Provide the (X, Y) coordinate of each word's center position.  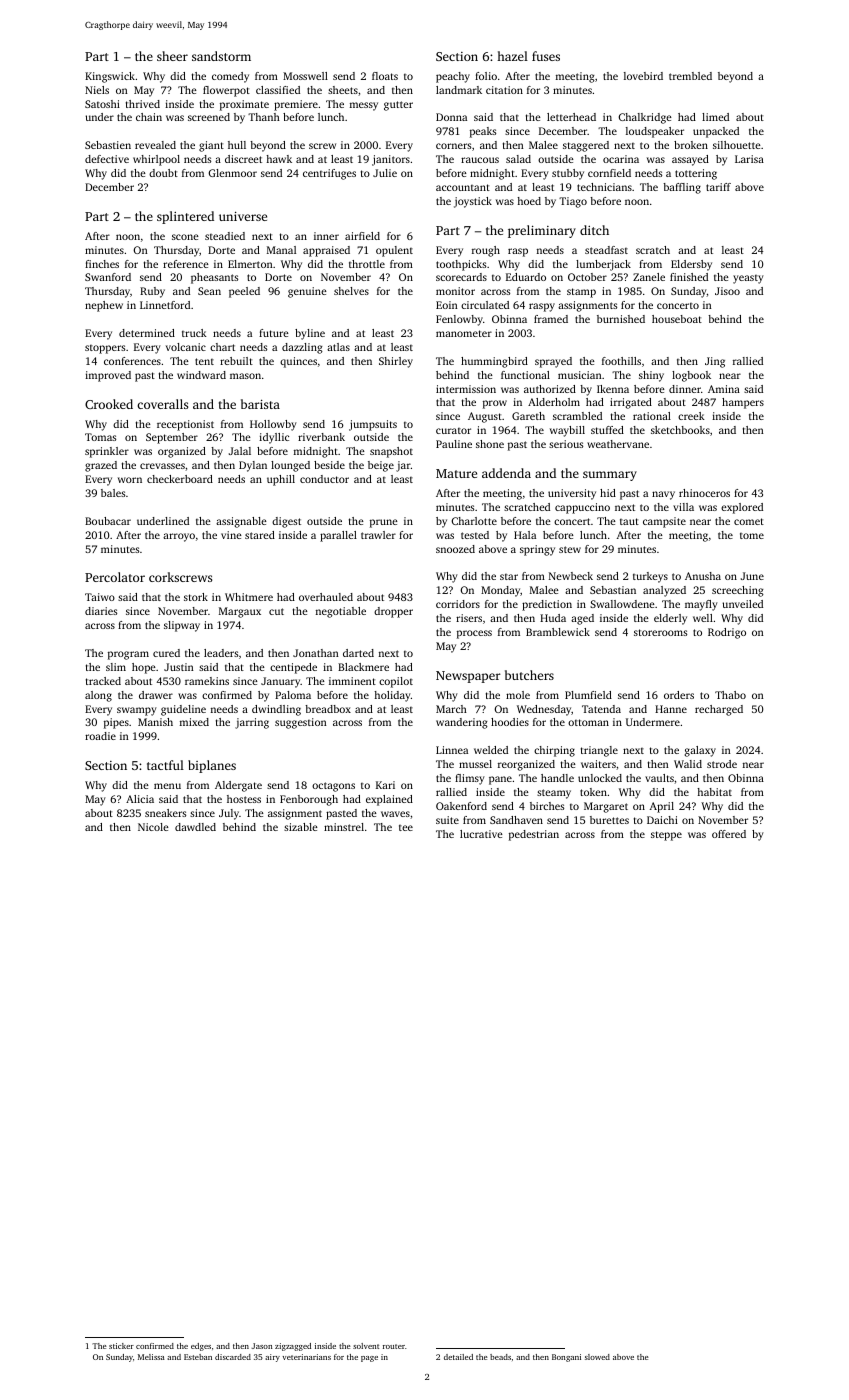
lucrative (481, 834)
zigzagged (293, 1347)
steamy (554, 794)
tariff (718, 187)
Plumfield (588, 695)
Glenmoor (232, 173)
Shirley (396, 362)
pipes (116, 723)
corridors (458, 604)
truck (194, 333)
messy (364, 106)
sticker (121, 1346)
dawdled (195, 827)
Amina (724, 389)
